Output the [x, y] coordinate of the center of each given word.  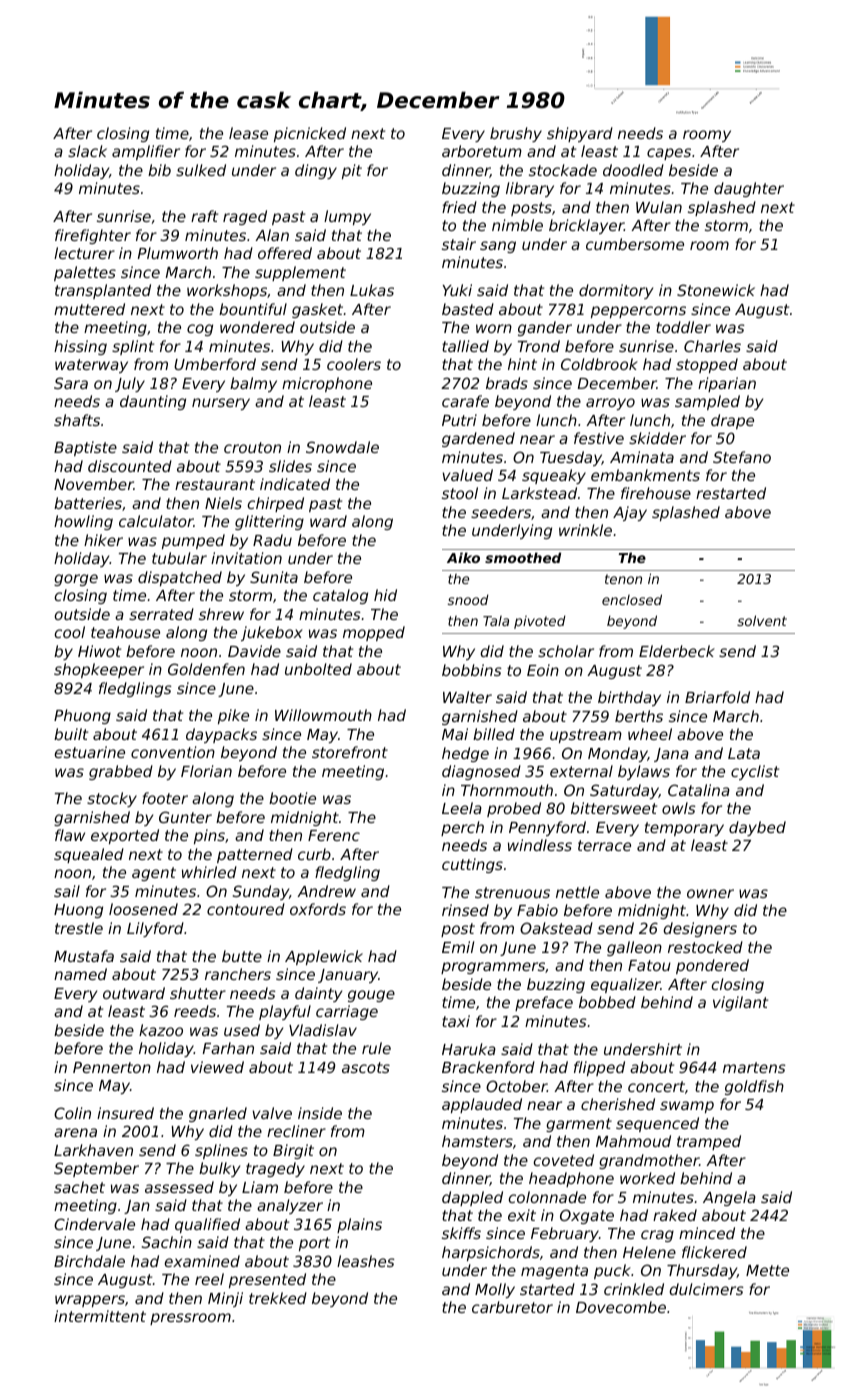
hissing [80, 347]
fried [459, 207]
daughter [749, 189]
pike [233, 716]
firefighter [93, 236]
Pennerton [112, 1067]
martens [754, 1067]
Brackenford [488, 1067]
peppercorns [638, 312]
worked [647, 1178]
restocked [705, 947]
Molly [495, 1290]
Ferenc [334, 835]
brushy [516, 134]
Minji [225, 1299]
